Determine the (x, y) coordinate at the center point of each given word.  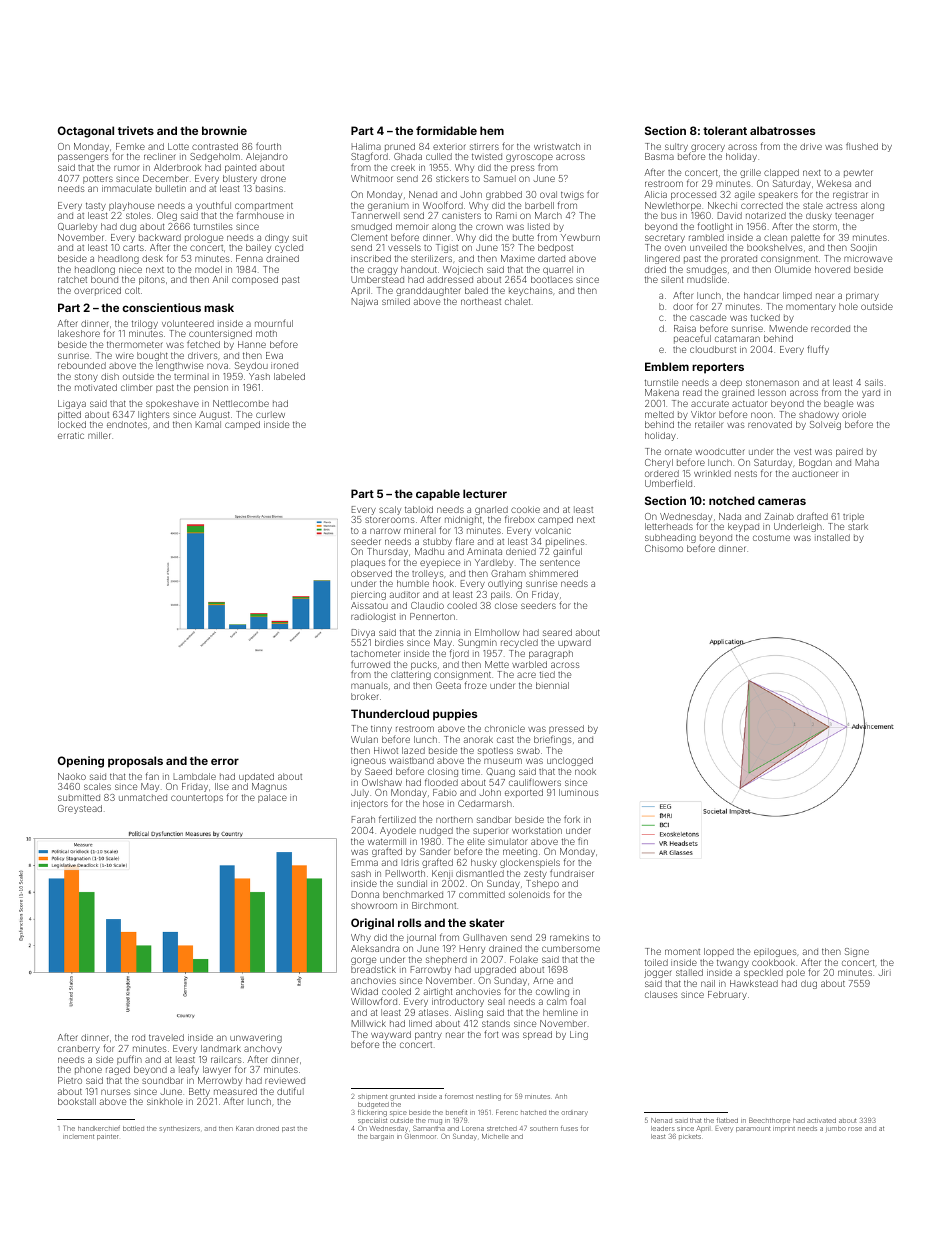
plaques (368, 563)
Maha (867, 462)
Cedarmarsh (485, 803)
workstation (537, 830)
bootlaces (552, 279)
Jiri (884, 972)
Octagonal (86, 132)
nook (585, 771)
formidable (446, 130)
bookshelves (775, 247)
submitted (79, 797)
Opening (81, 762)
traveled (166, 1037)
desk (152, 258)
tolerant (725, 130)
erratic (71, 435)
